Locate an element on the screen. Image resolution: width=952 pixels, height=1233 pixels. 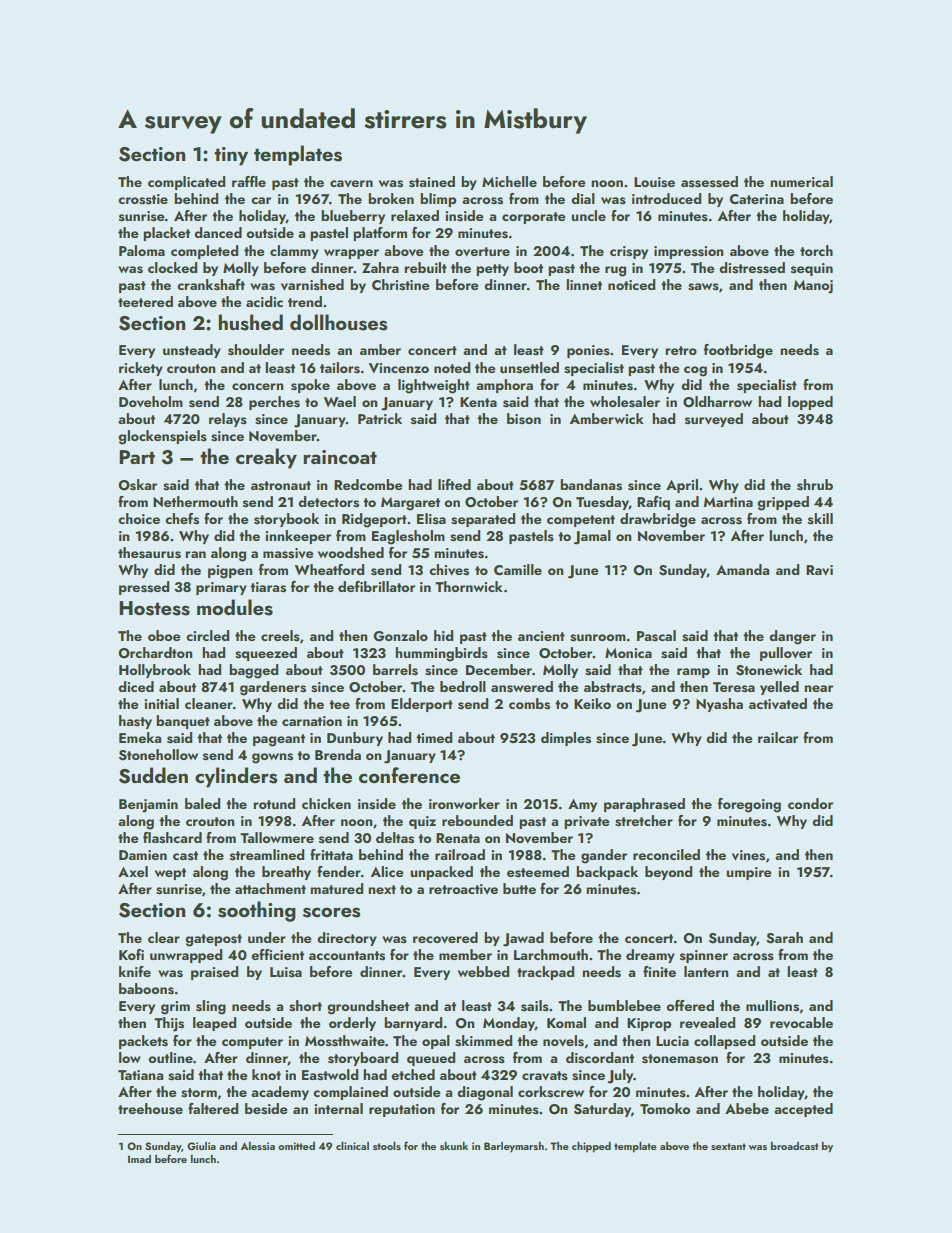
Amanda is located at coordinates (742, 569).
